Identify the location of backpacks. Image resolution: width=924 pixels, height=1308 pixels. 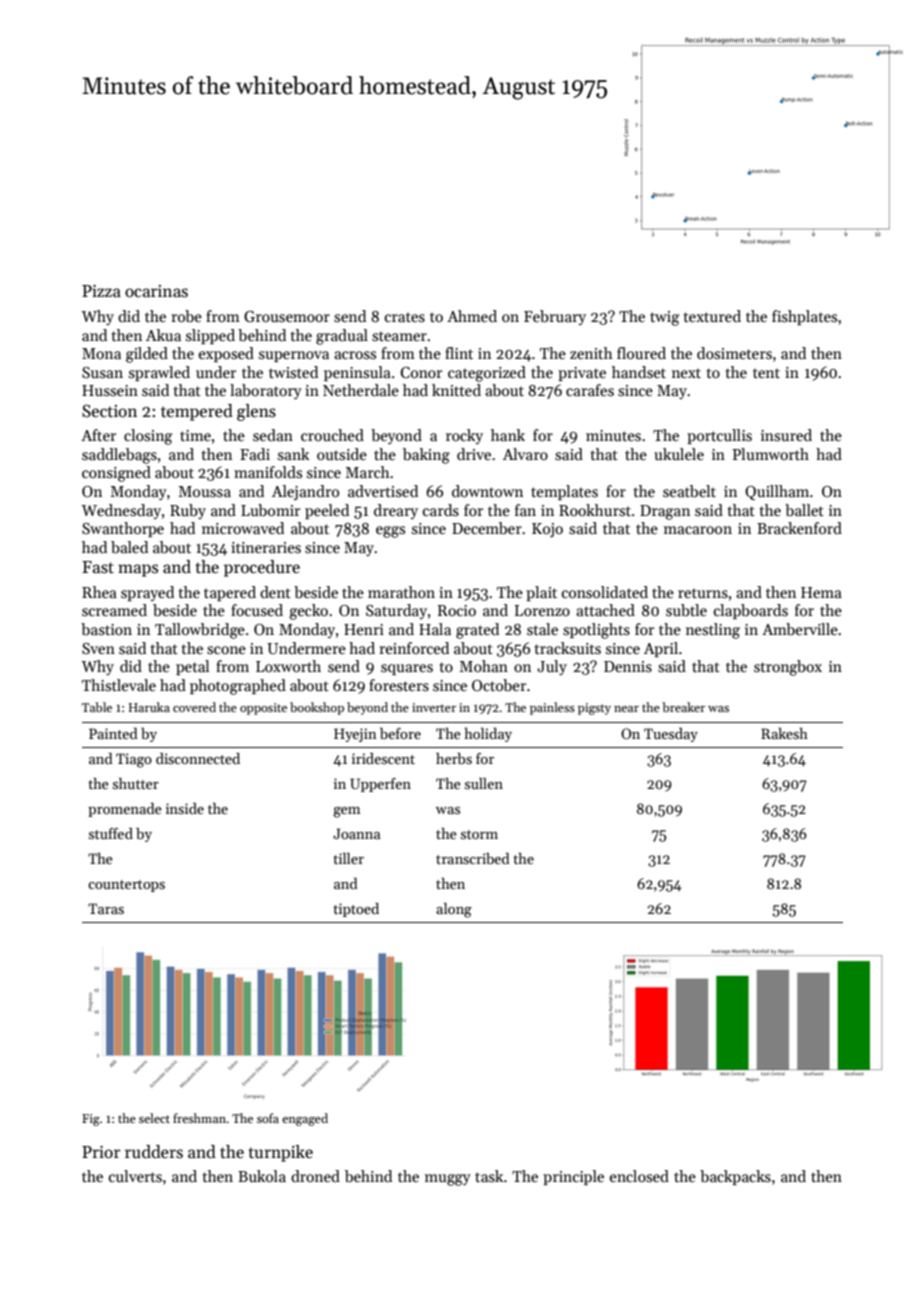
(735, 1177).
